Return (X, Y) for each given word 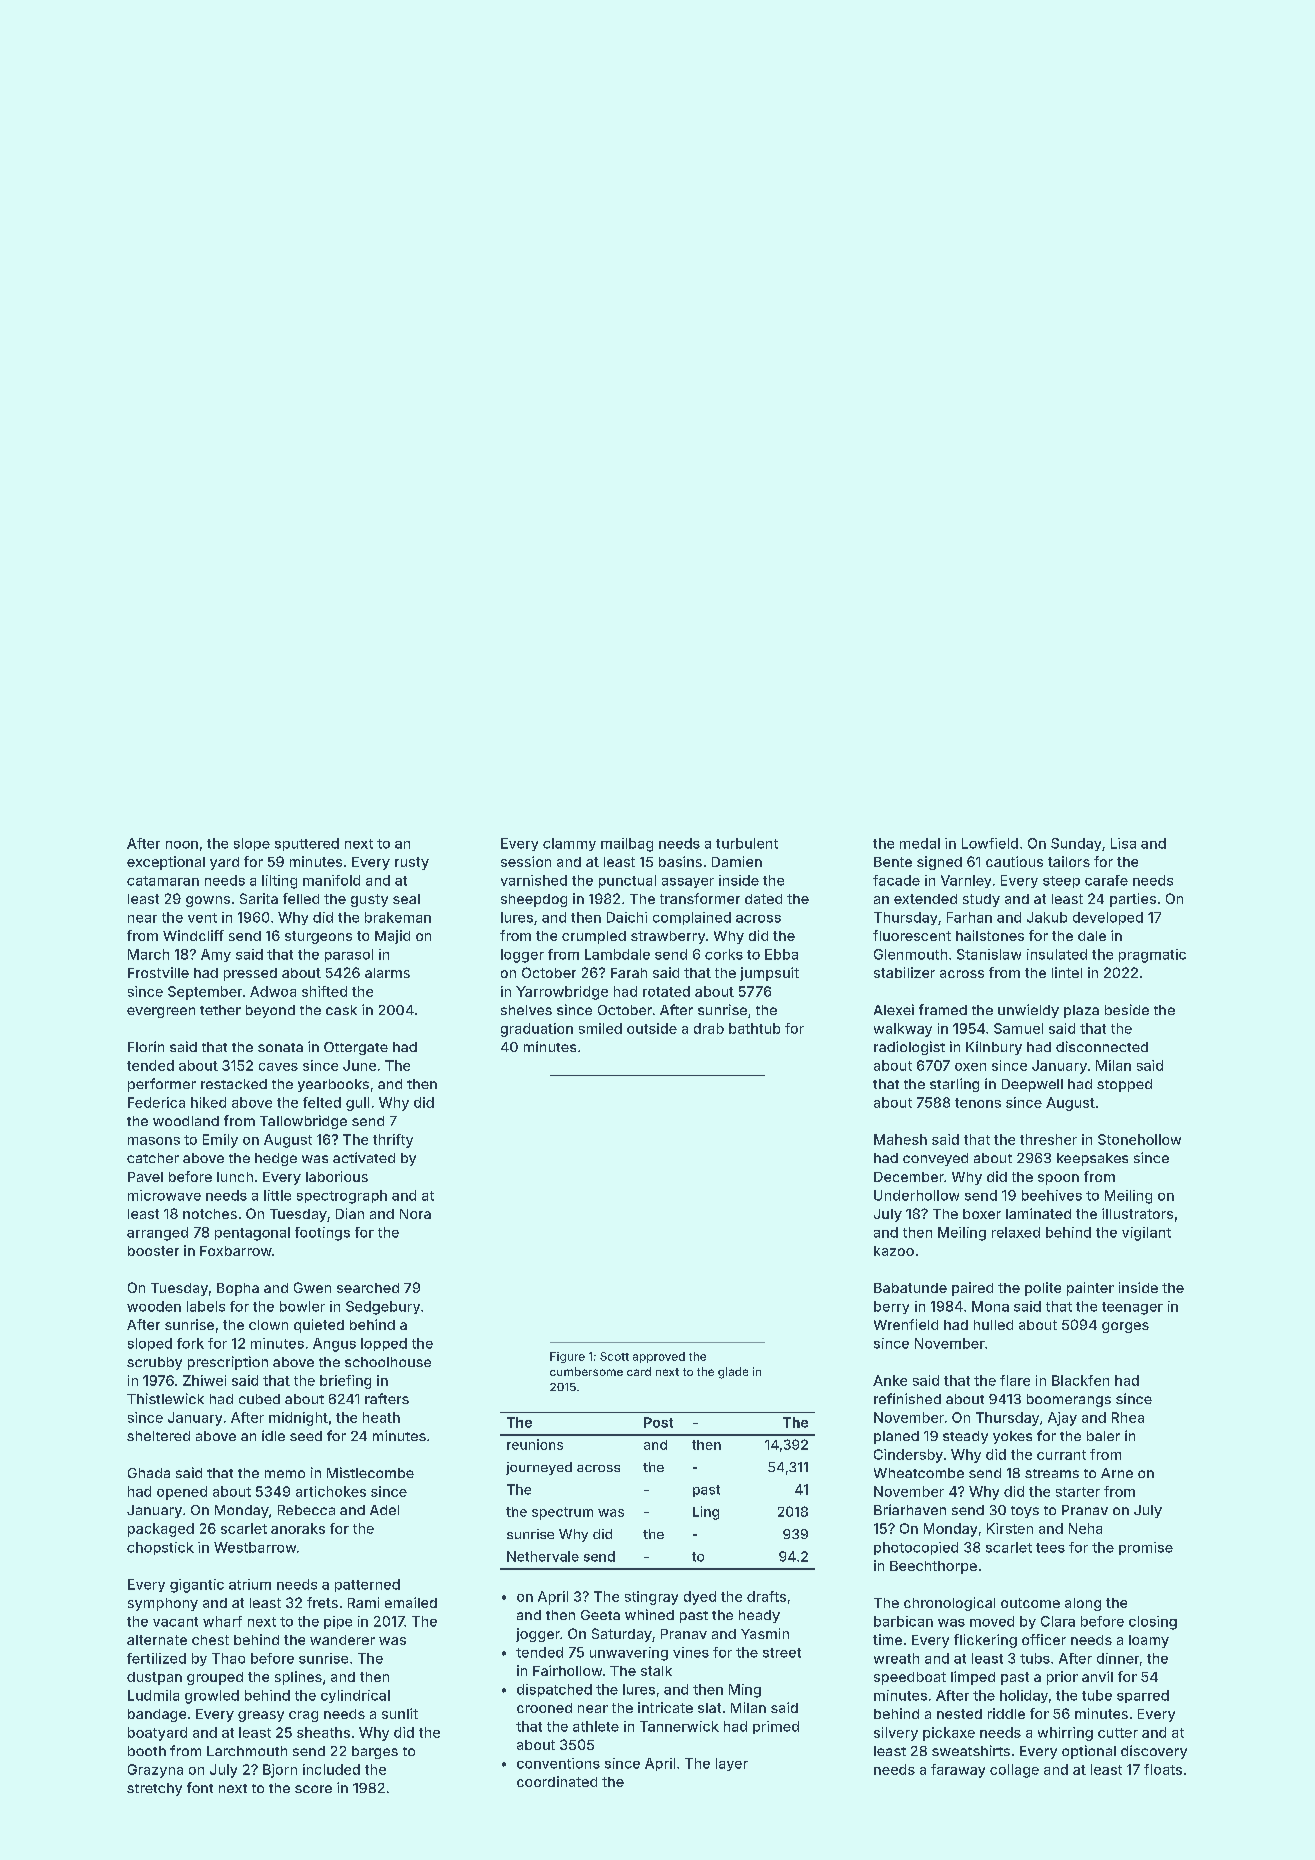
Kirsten (1010, 1528)
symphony (163, 1604)
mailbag (627, 845)
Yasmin (765, 1633)
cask (341, 1010)
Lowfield (990, 843)
